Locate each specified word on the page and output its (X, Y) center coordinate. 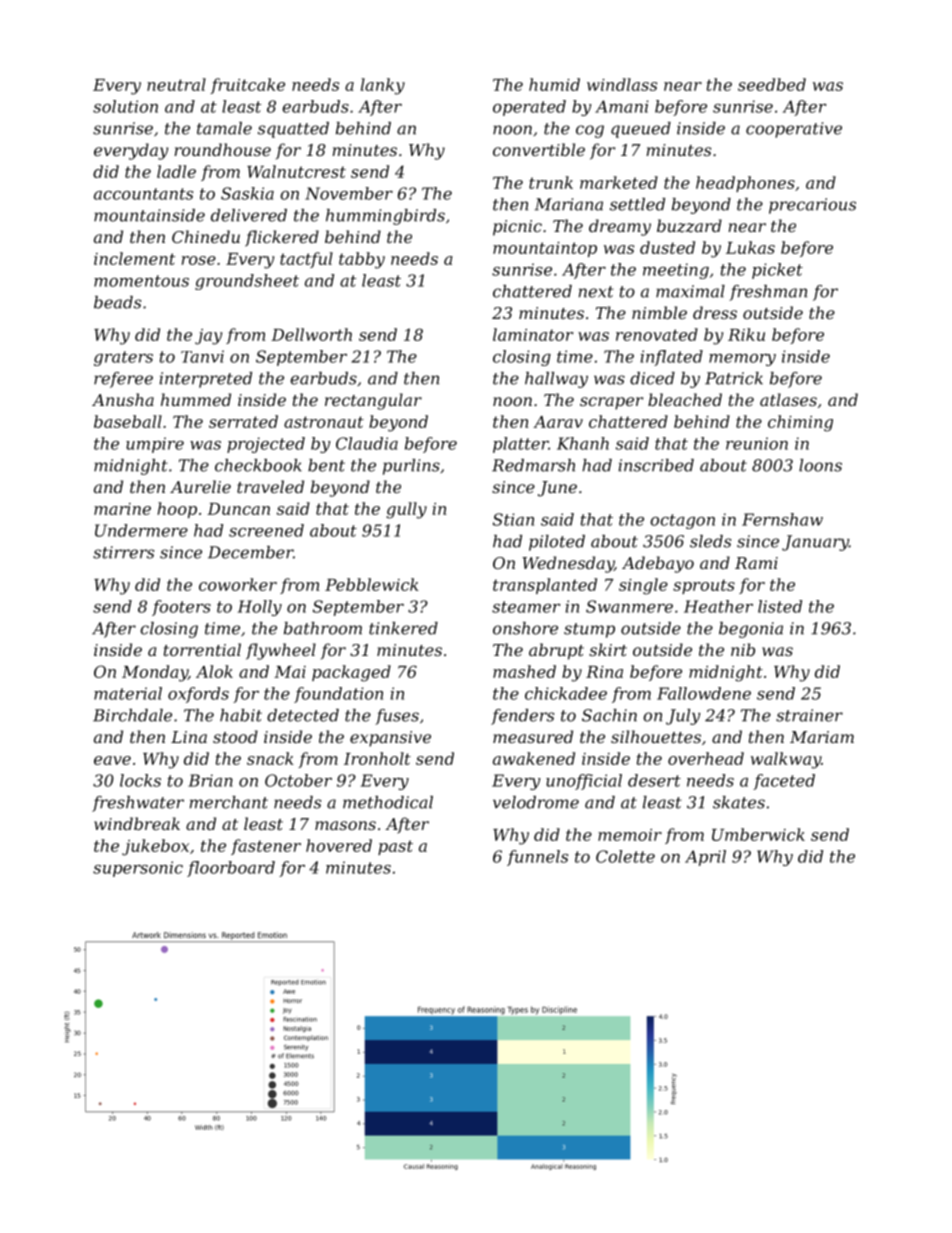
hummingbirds (385, 217)
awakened (534, 758)
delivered (249, 215)
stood (235, 736)
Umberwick (758, 834)
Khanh (583, 443)
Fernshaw (782, 519)
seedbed (772, 84)
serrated (243, 421)
